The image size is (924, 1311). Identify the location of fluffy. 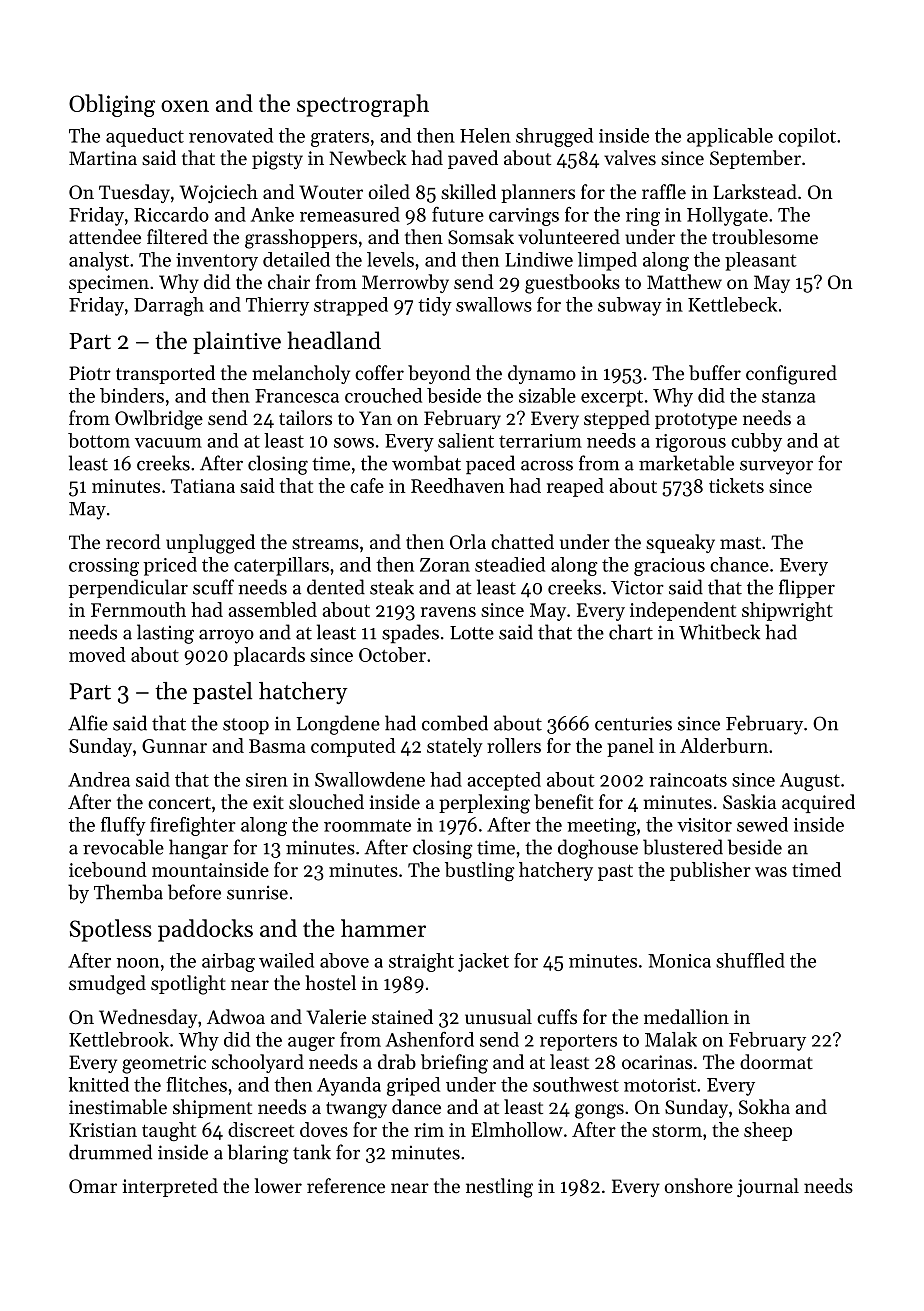
(123, 826).
